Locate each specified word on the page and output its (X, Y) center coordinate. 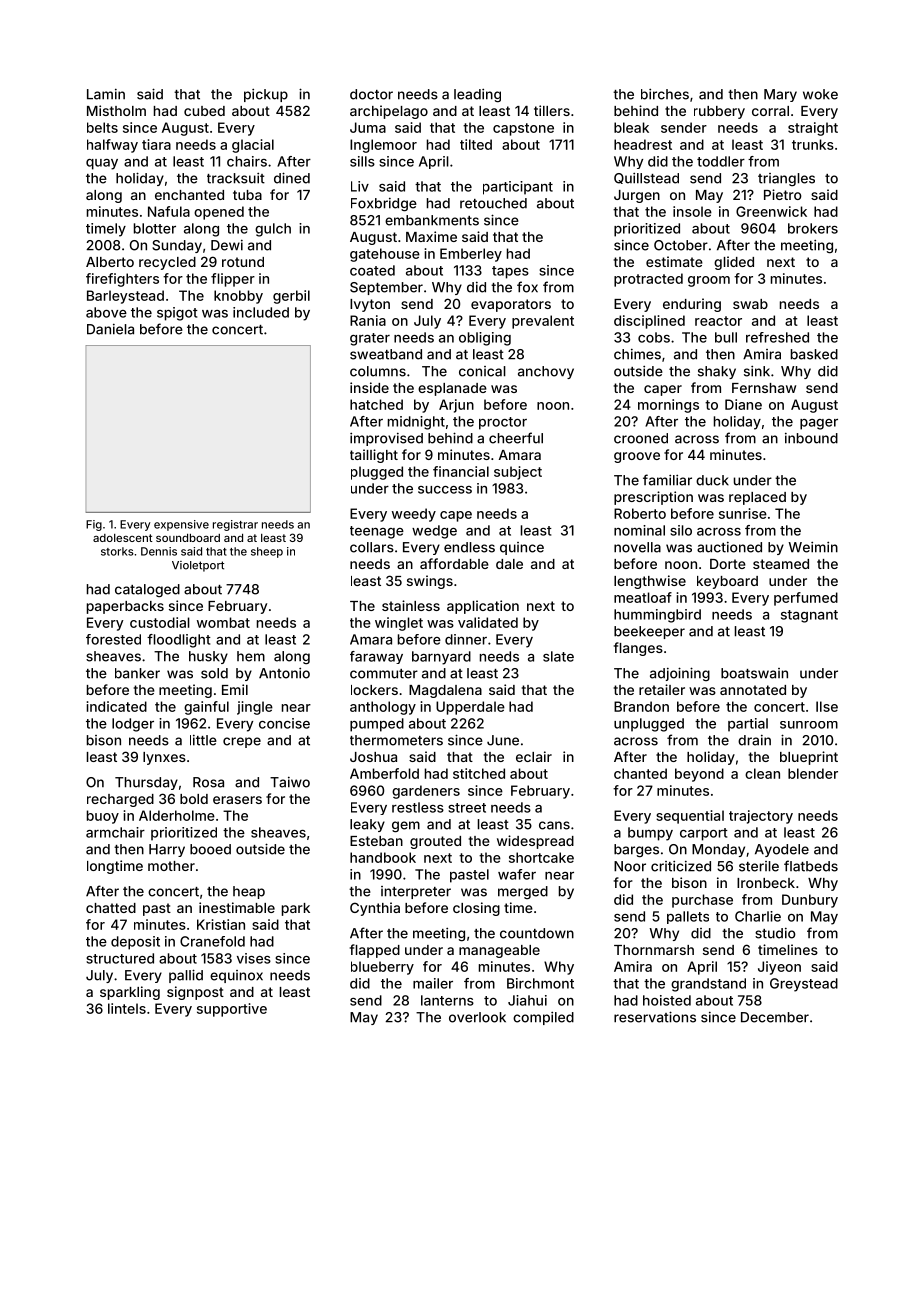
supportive (232, 1010)
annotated (753, 690)
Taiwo (290, 782)
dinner (466, 639)
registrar (235, 525)
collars (372, 547)
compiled (543, 1018)
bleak (631, 127)
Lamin (106, 94)
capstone (523, 129)
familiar (667, 480)
